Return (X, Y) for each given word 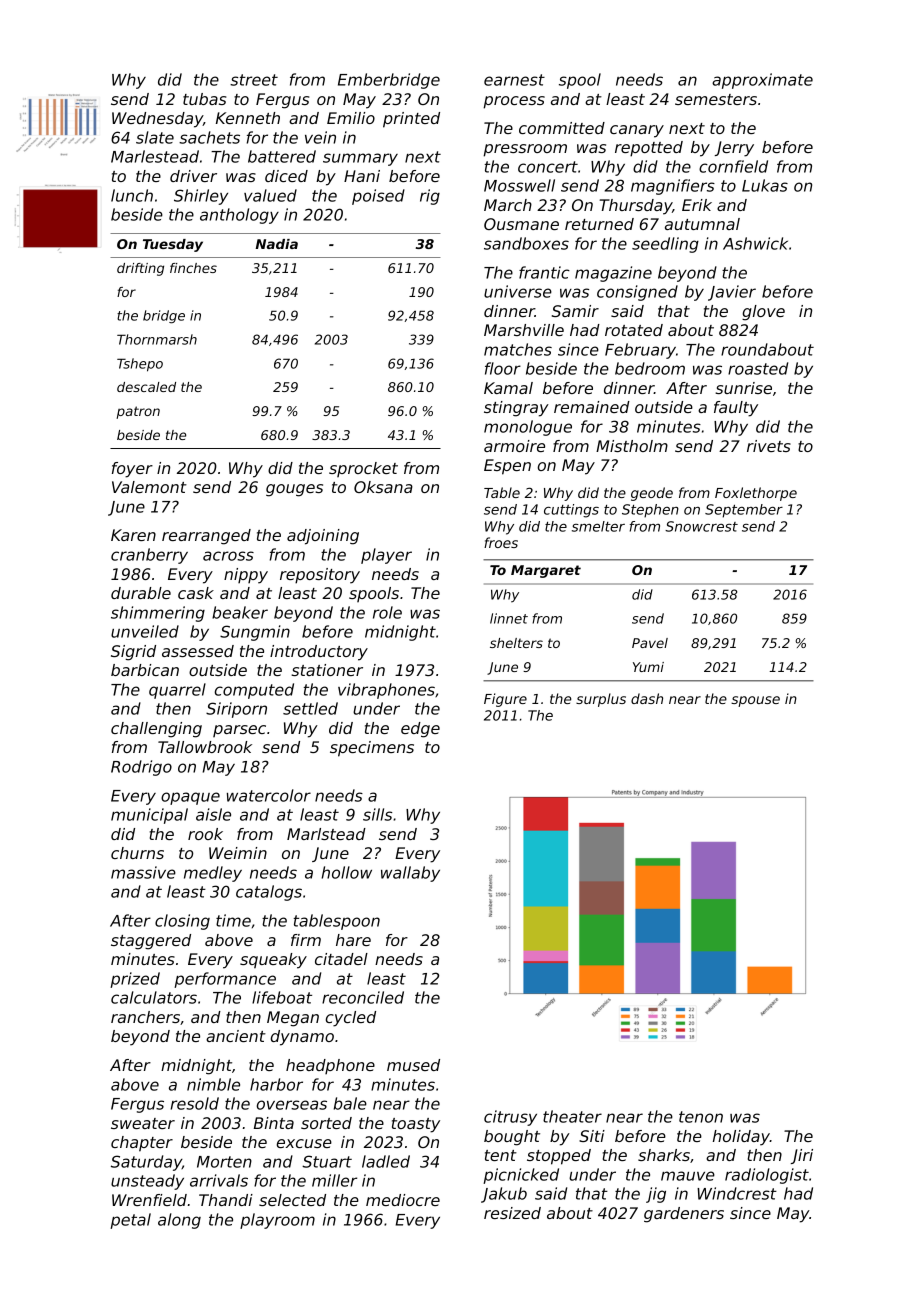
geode (652, 494)
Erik (697, 205)
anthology (239, 216)
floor (503, 368)
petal (130, 1221)
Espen (507, 467)
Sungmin (255, 633)
